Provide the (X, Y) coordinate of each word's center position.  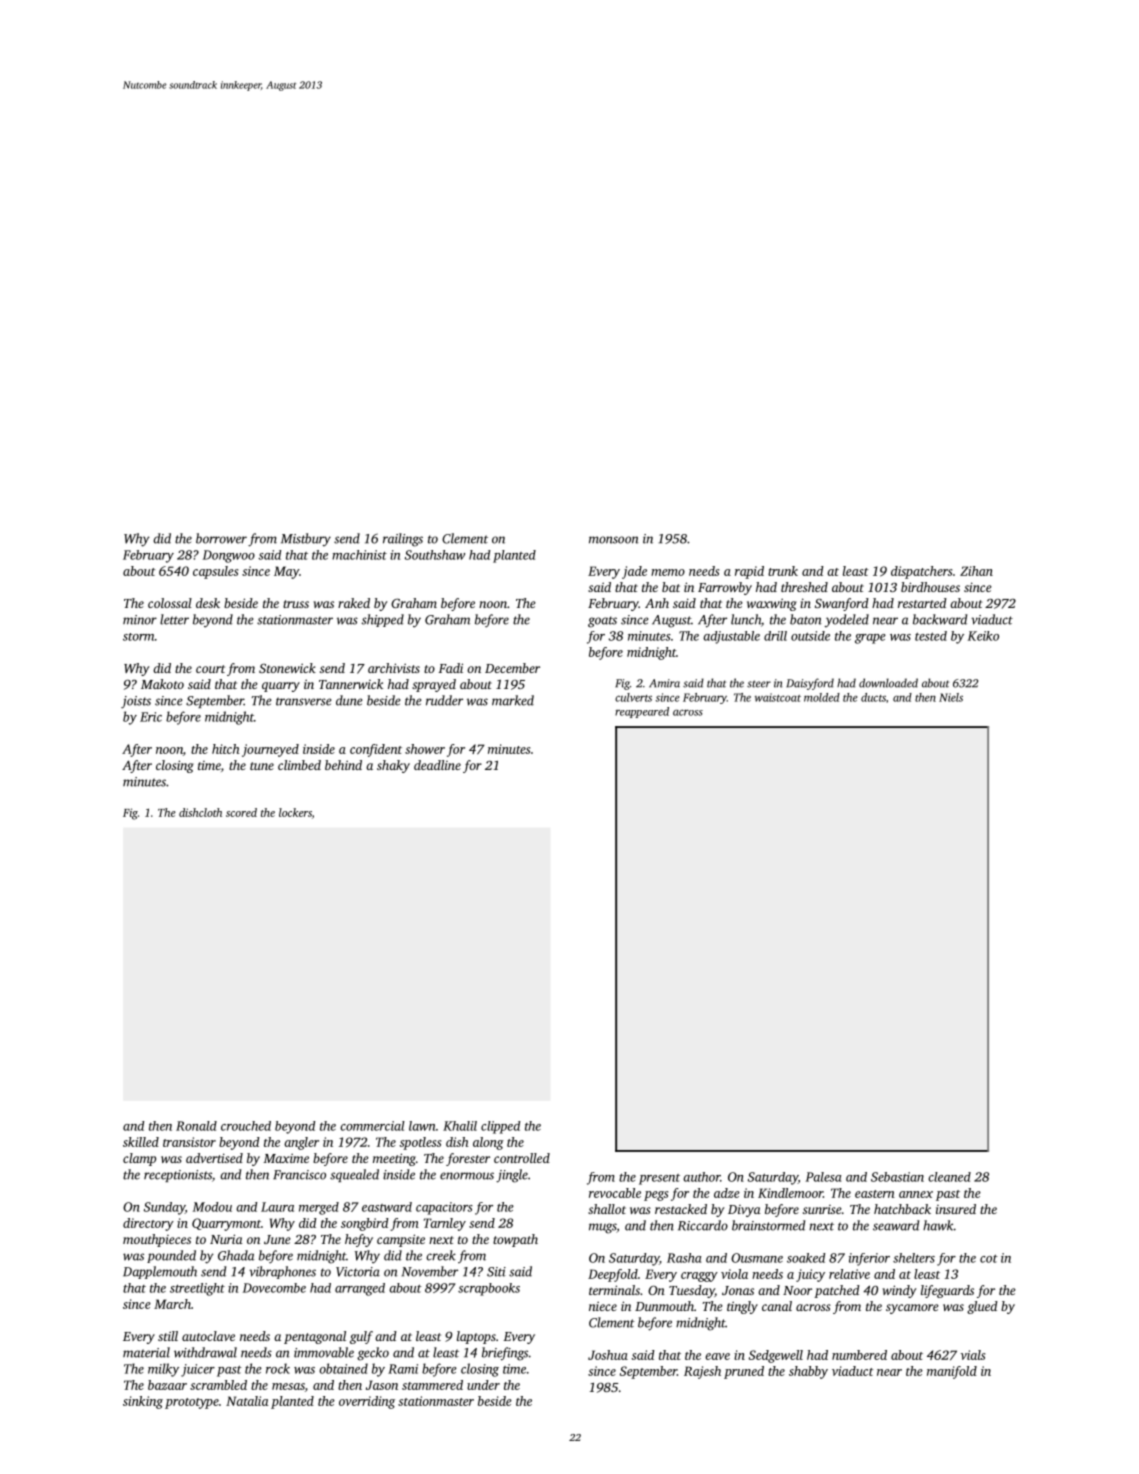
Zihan (976, 571)
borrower (221, 538)
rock (278, 1368)
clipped (500, 1127)
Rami (403, 1369)
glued (982, 1307)
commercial (372, 1126)
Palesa (823, 1177)
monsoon (613, 540)
